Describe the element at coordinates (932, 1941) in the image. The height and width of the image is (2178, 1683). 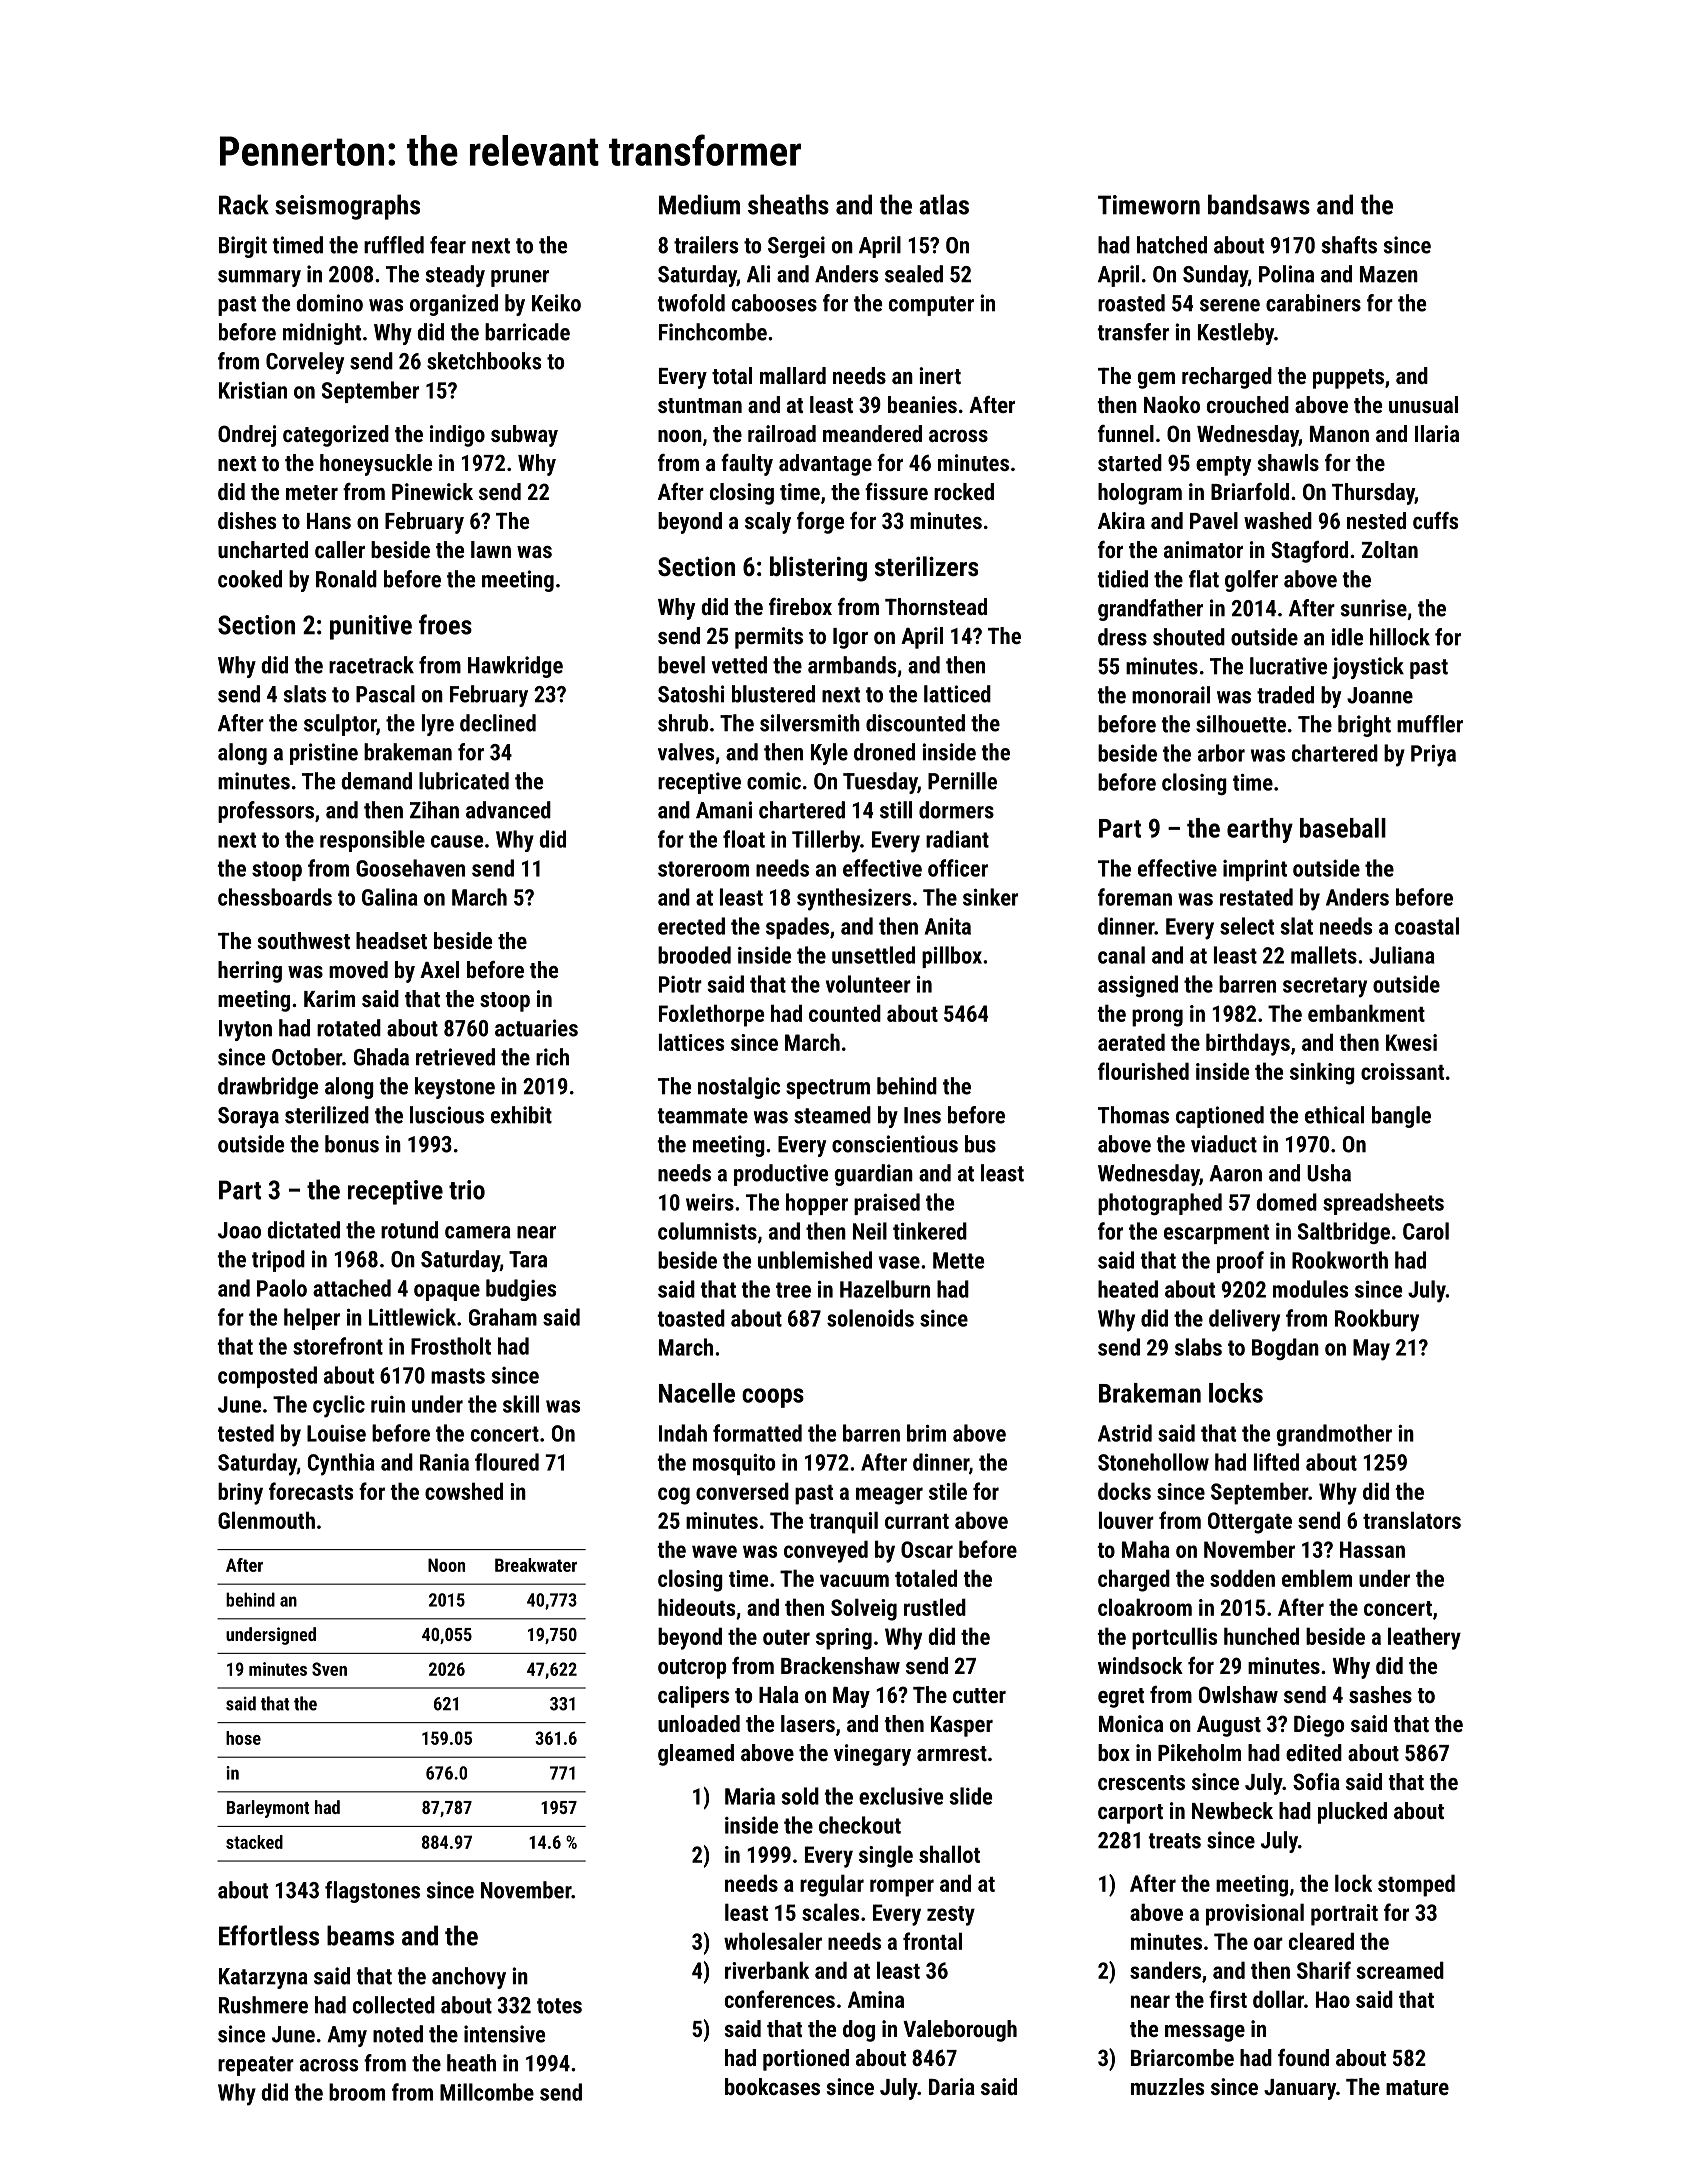
I see `frontal` at that location.
